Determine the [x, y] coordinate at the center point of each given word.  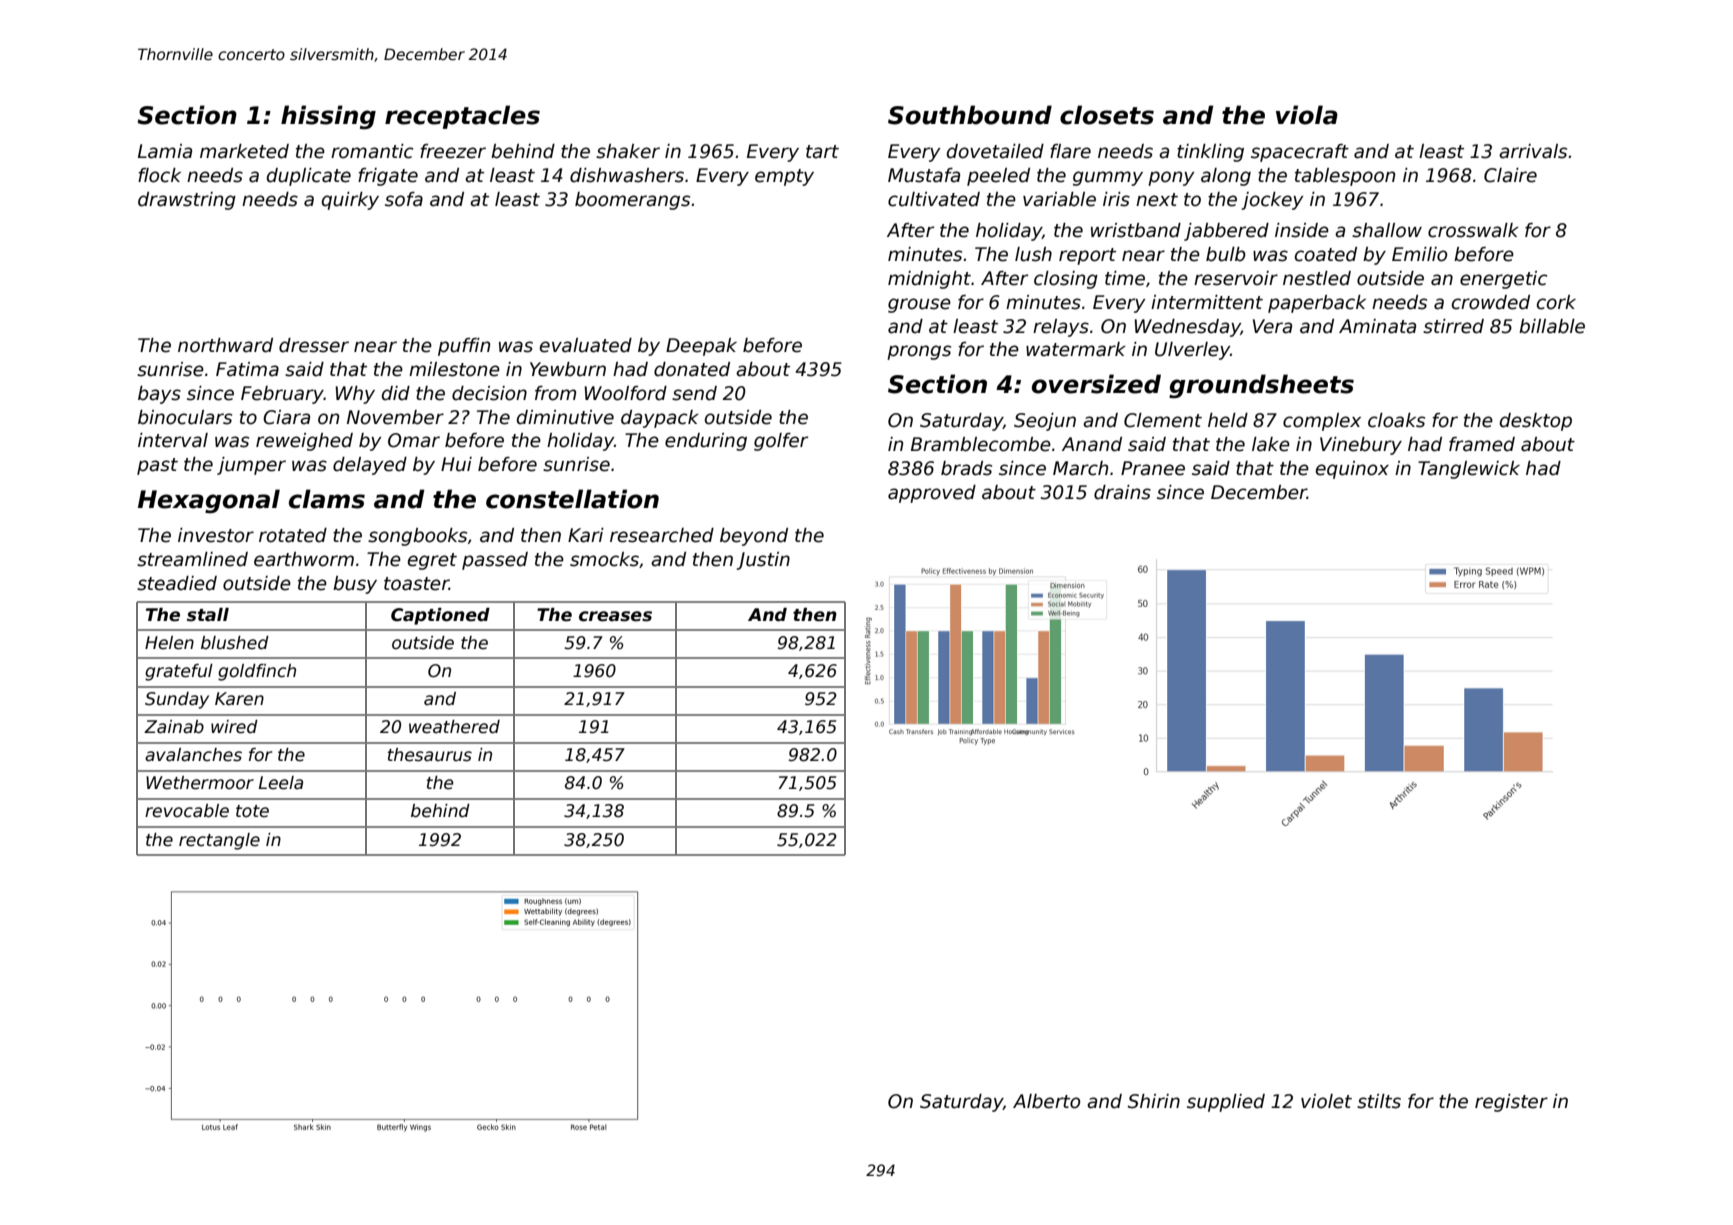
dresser [314, 345]
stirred [1453, 326]
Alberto [1046, 1101]
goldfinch [257, 672]
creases [615, 616]
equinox [1352, 470]
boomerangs [632, 201]
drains [1122, 492]
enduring [706, 442]
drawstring [187, 201]
